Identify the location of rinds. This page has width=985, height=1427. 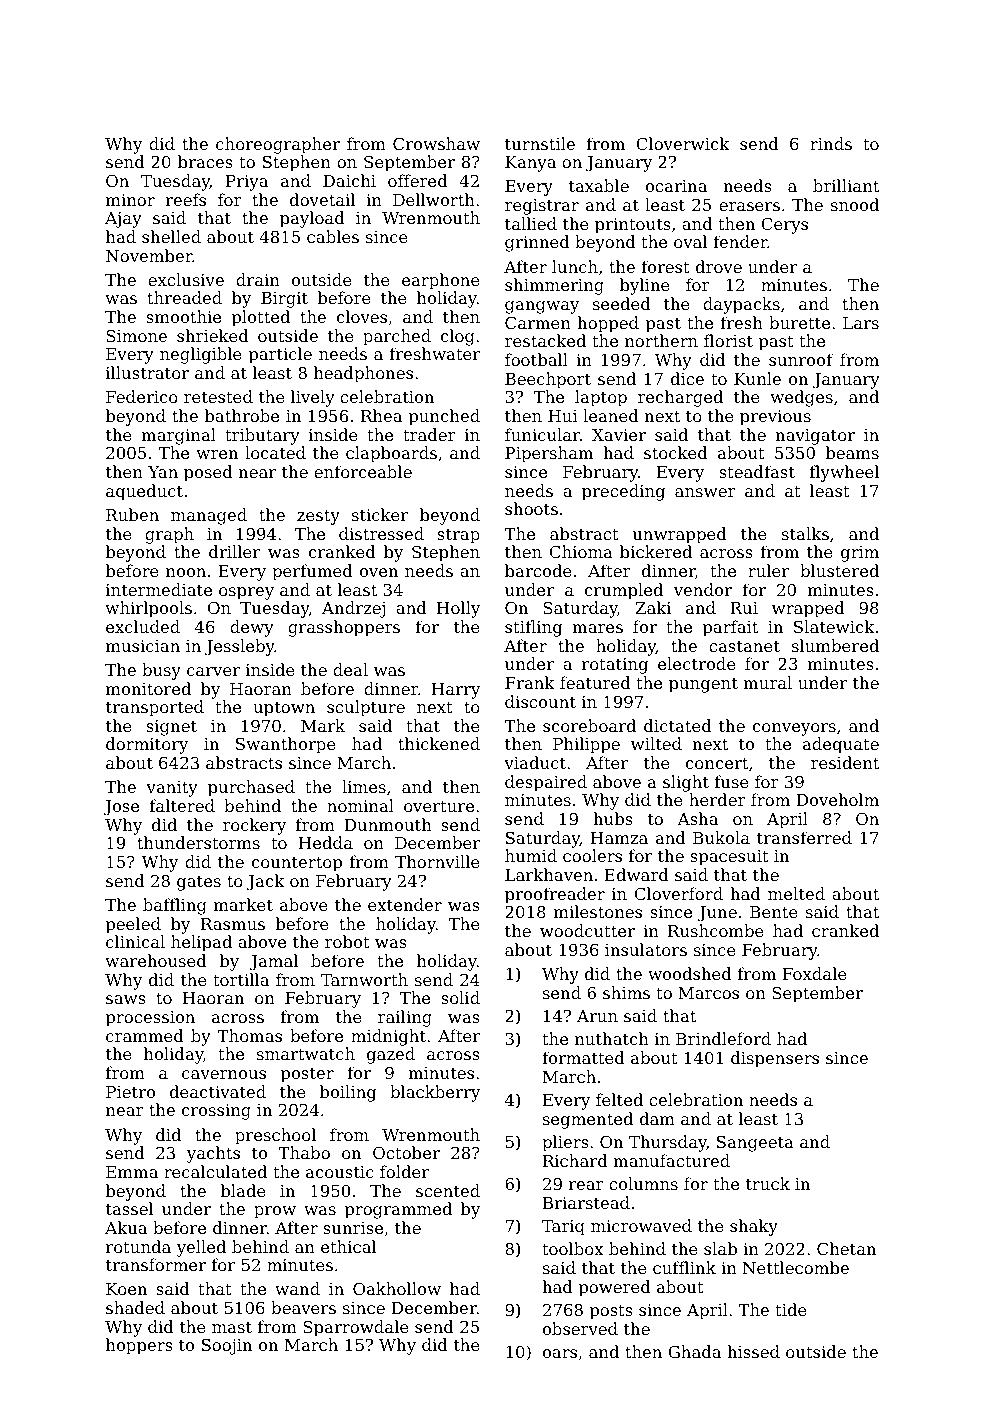
(831, 143).
